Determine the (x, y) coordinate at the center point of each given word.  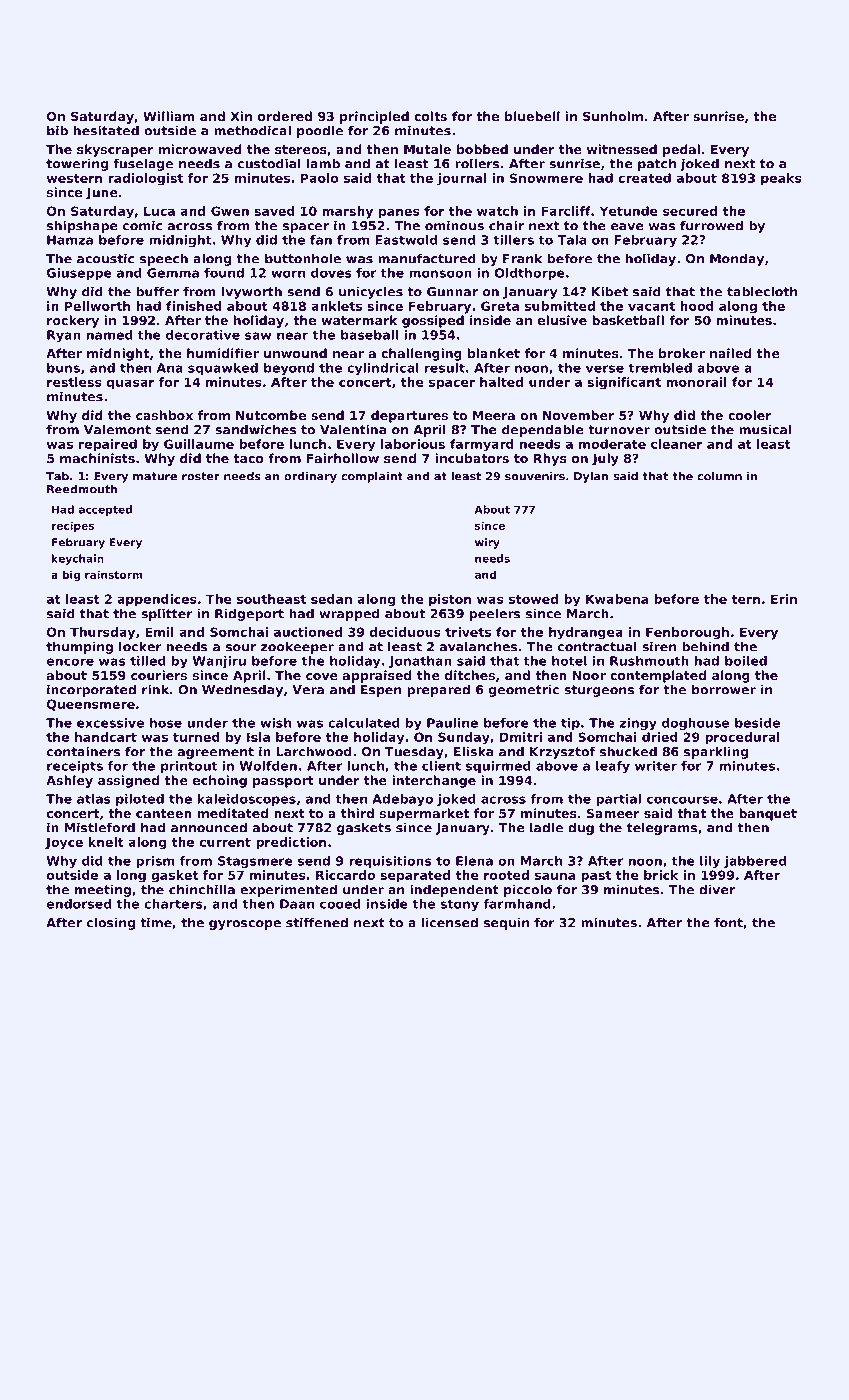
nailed (730, 353)
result (445, 368)
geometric (524, 690)
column (719, 476)
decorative (203, 335)
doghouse (695, 724)
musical (765, 429)
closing (111, 923)
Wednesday (242, 690)
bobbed (482, 149)
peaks (781, 179)
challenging (421, 354)
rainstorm (113, 574)
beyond (289, 369)
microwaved (200, 149)
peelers (495, 614)
